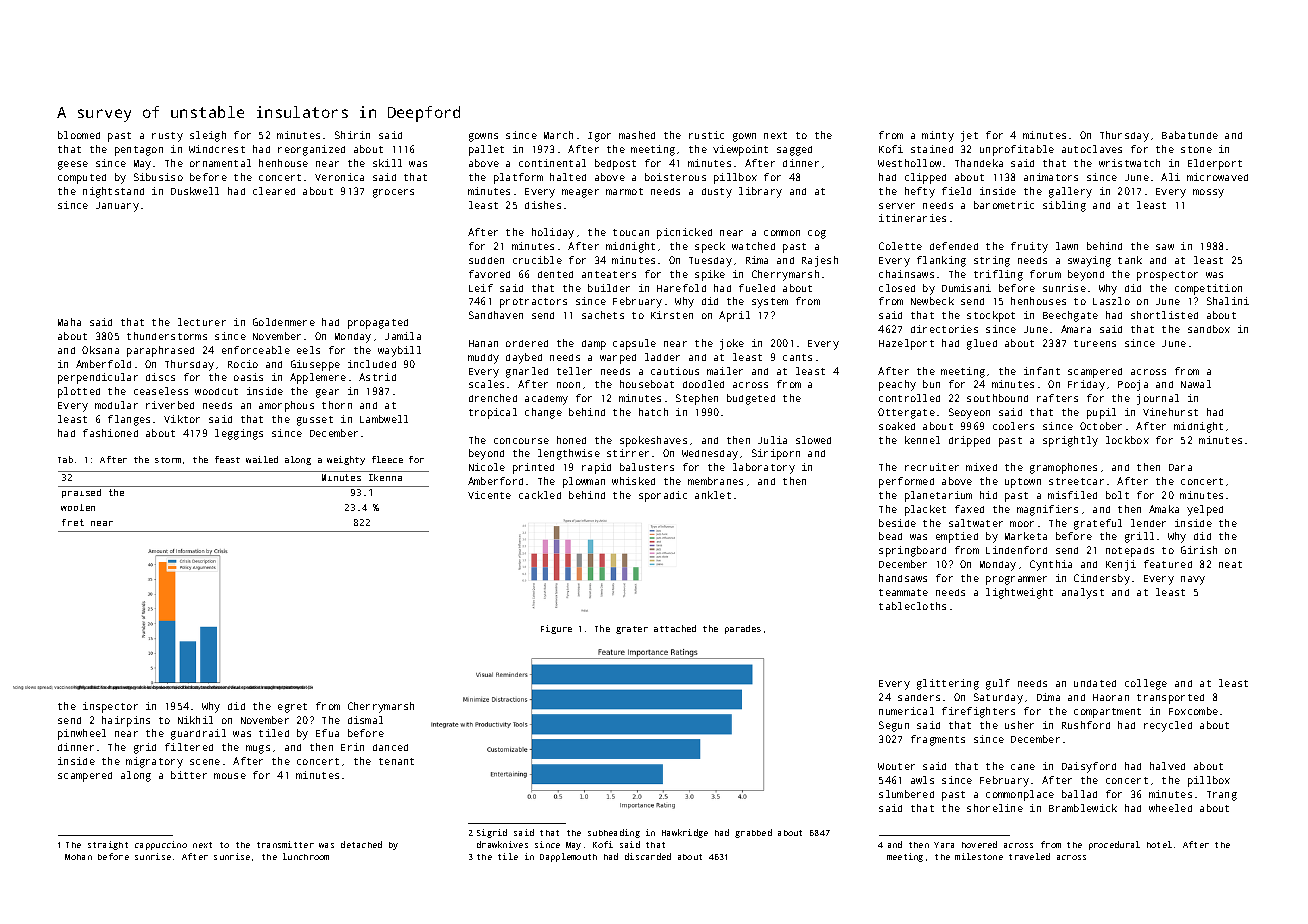 This page has width=1308, height=924. What do you see at coordinates (1180, 467) in the page?
I see `Dara` at bounding box center [1180, 467].
